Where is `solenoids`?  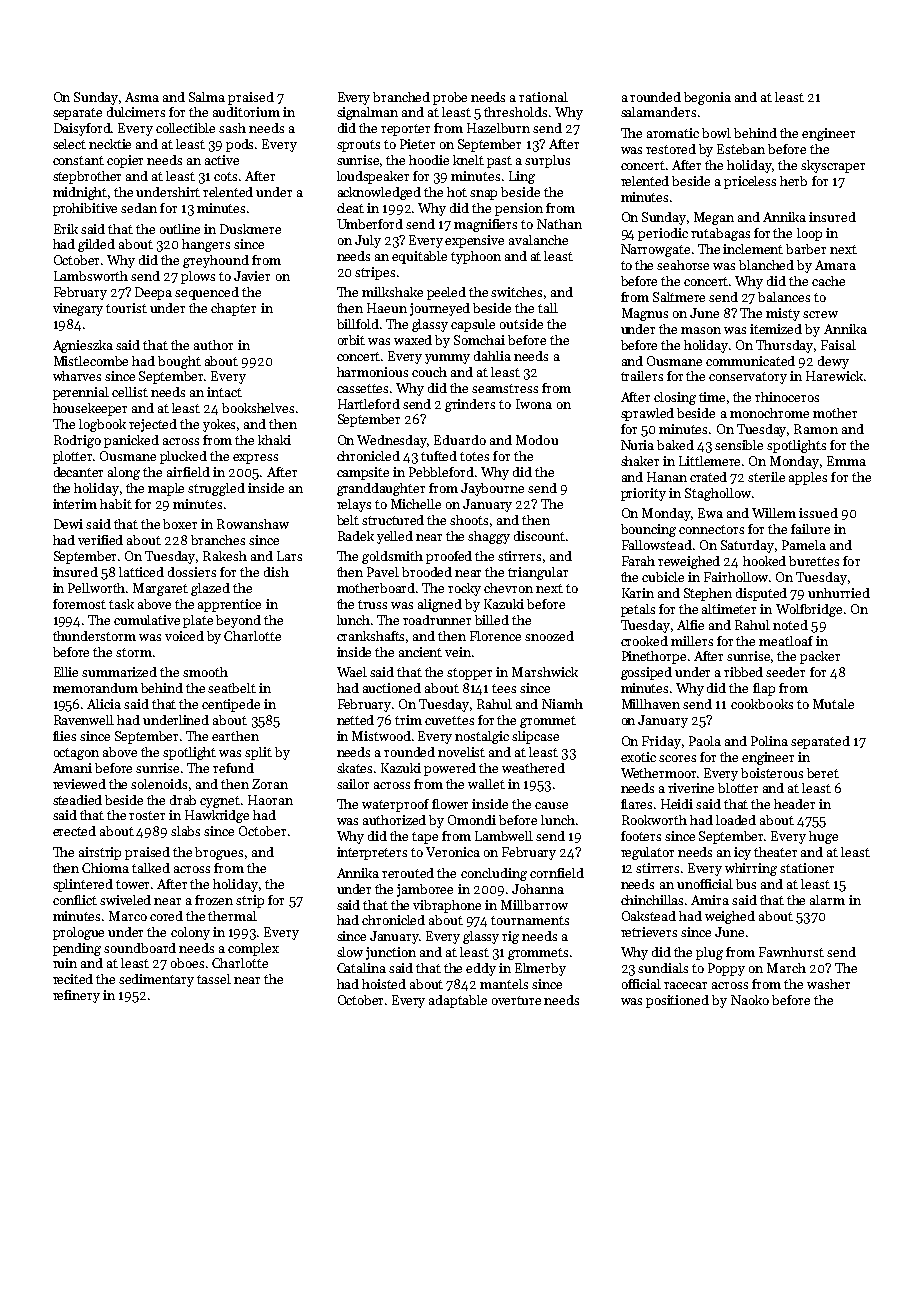 solenoids is located at coordinates (159, 784).
